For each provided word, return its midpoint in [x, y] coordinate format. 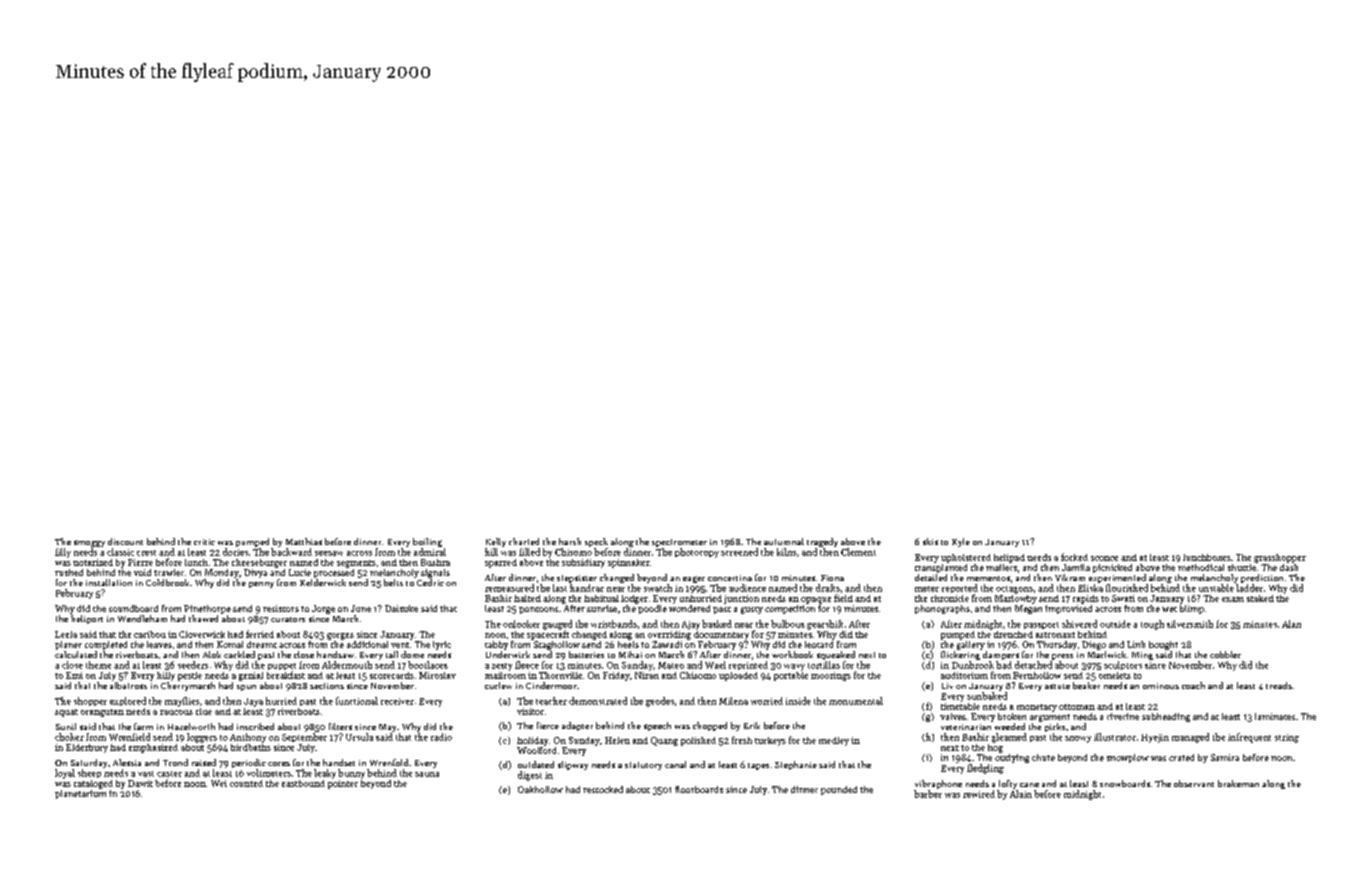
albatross [128, 685]
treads [1279, 685]
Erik [752, 725]
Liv [947, 686]
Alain [1021, 794]
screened [739, 552]
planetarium [80, 794]
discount [125, 541]
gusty [752, 610]
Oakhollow [540, 789]
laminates [1275, 716]
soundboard [133, 608]
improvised [1068, 609]
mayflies [182, 702]
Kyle [961, 542]
